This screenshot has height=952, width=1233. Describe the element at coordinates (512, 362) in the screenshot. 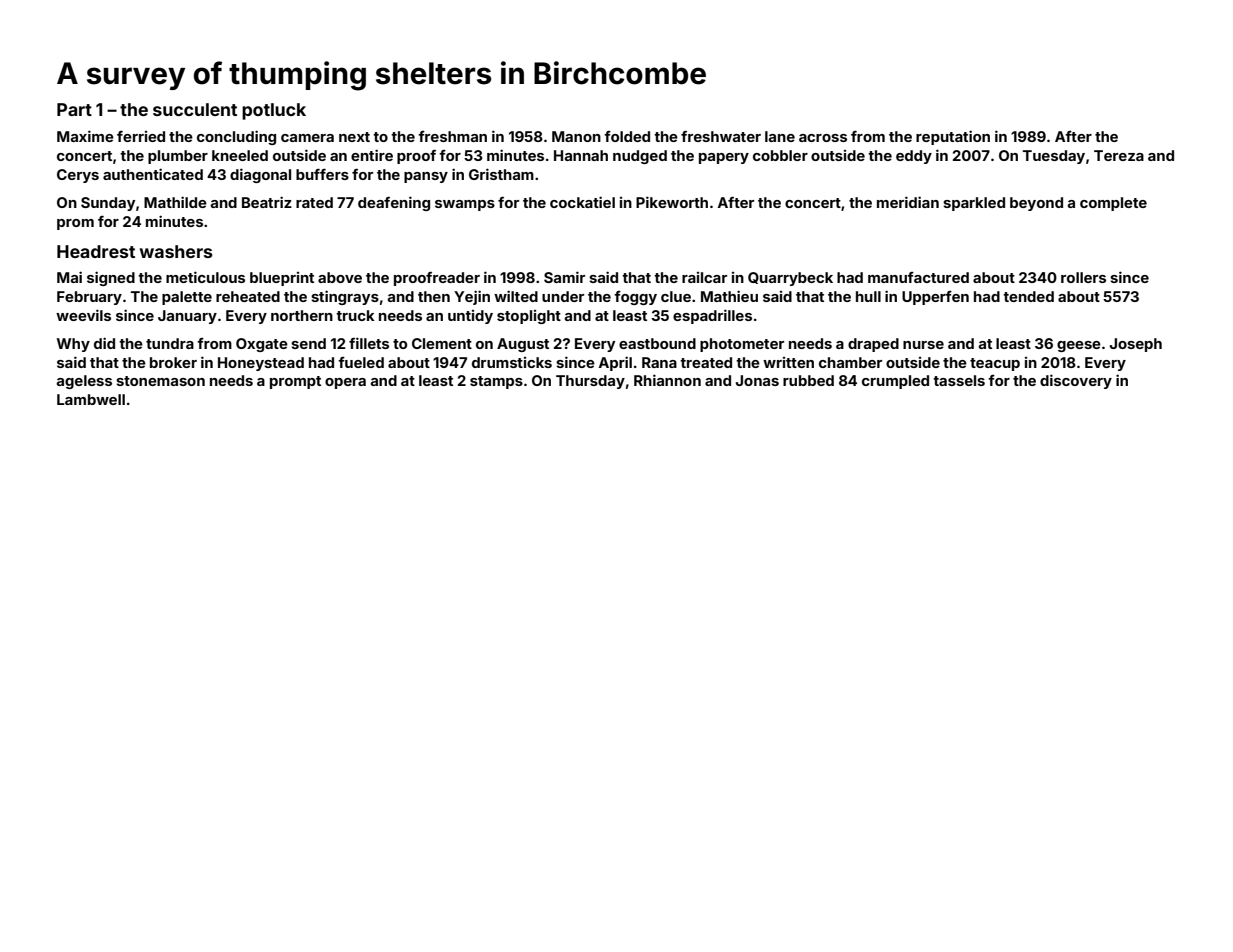

I see `drumsticks` at that location.
